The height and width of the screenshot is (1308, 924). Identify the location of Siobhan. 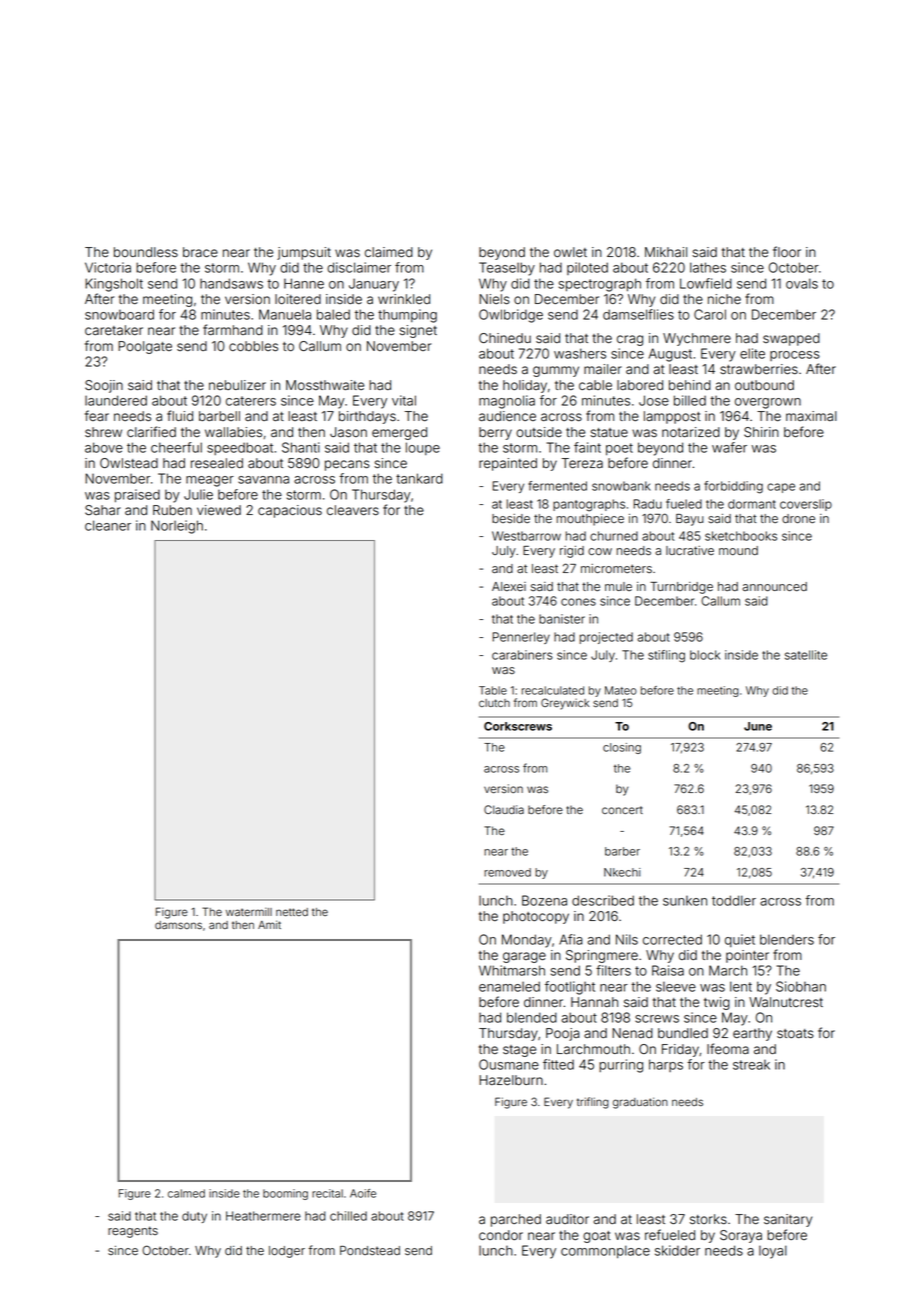
(801, 986).
